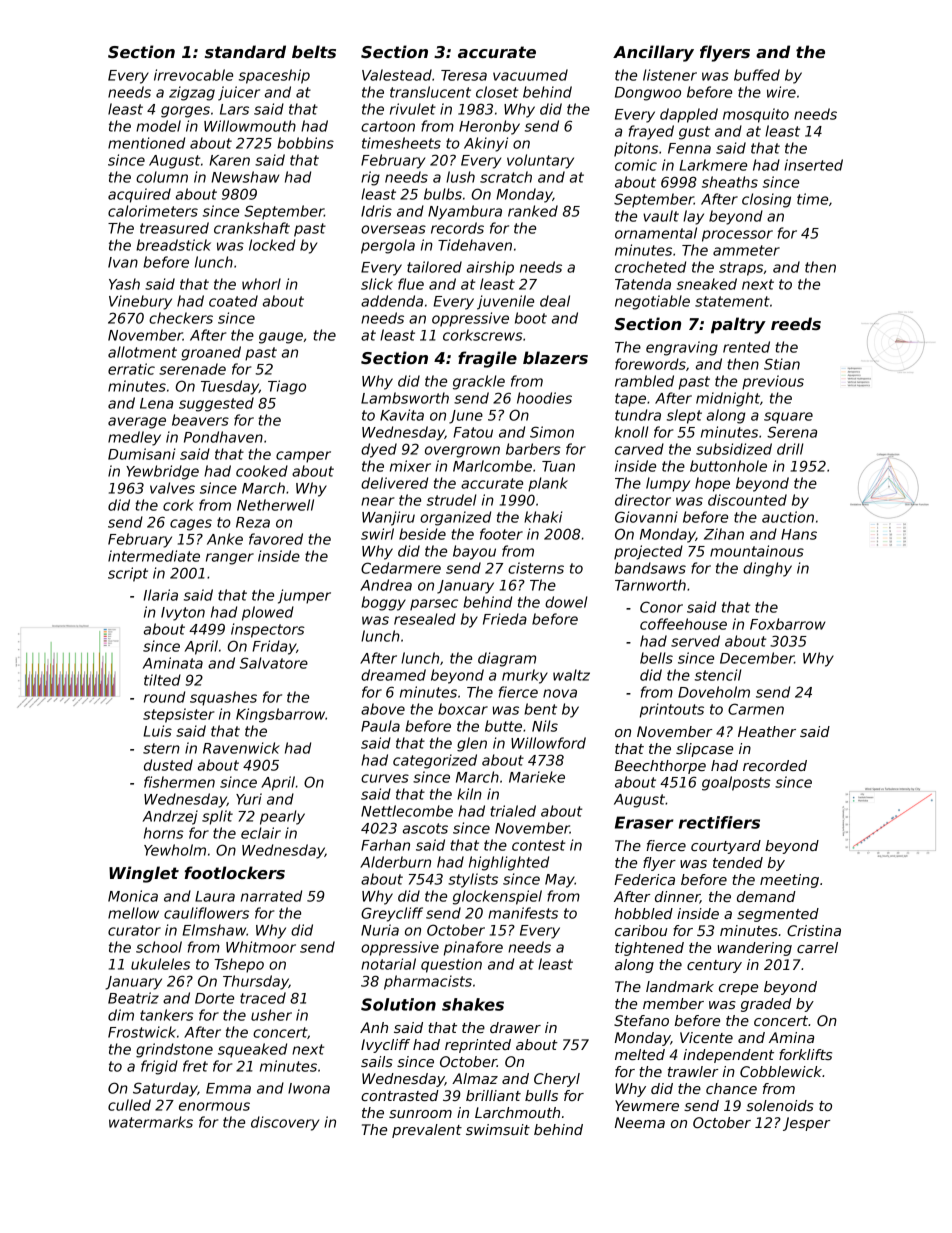 This screenshot has height=1233, width=952. What do you see at coordinates (141, 454) in the screenshot?
I see `Dumisani` at bounding box center [141, 454].
